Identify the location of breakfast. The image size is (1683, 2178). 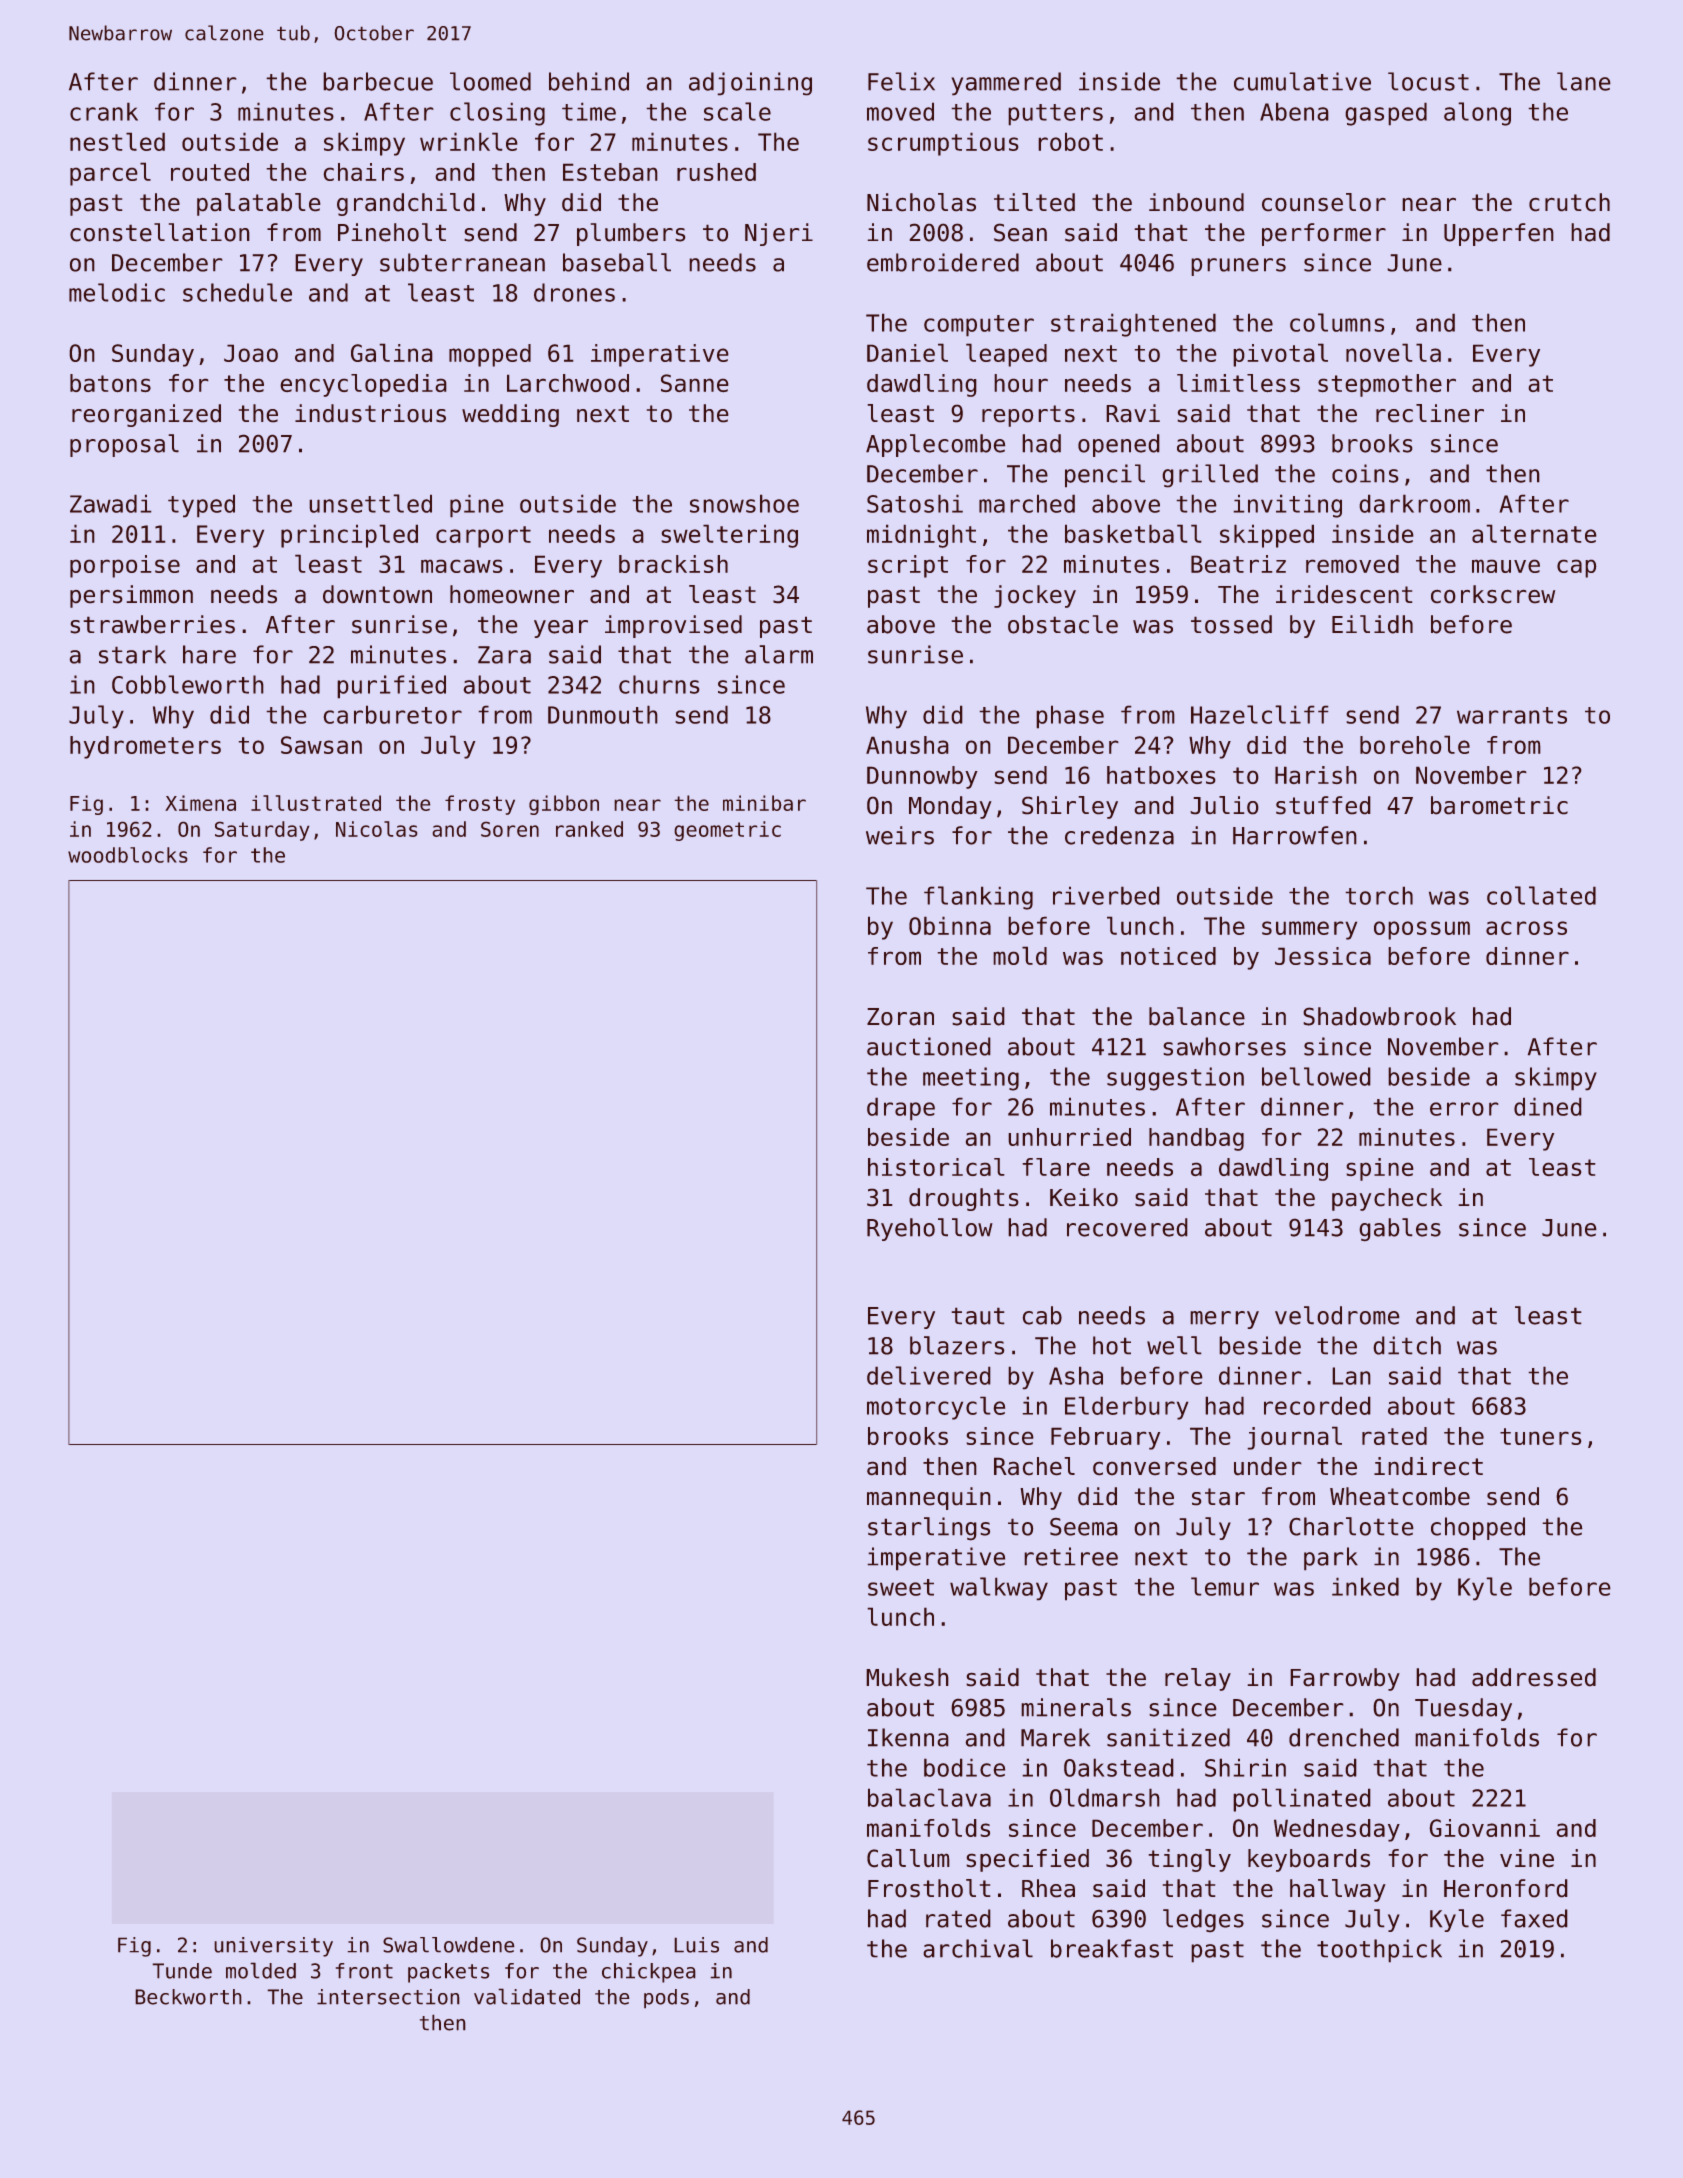
(1112, 1948).
